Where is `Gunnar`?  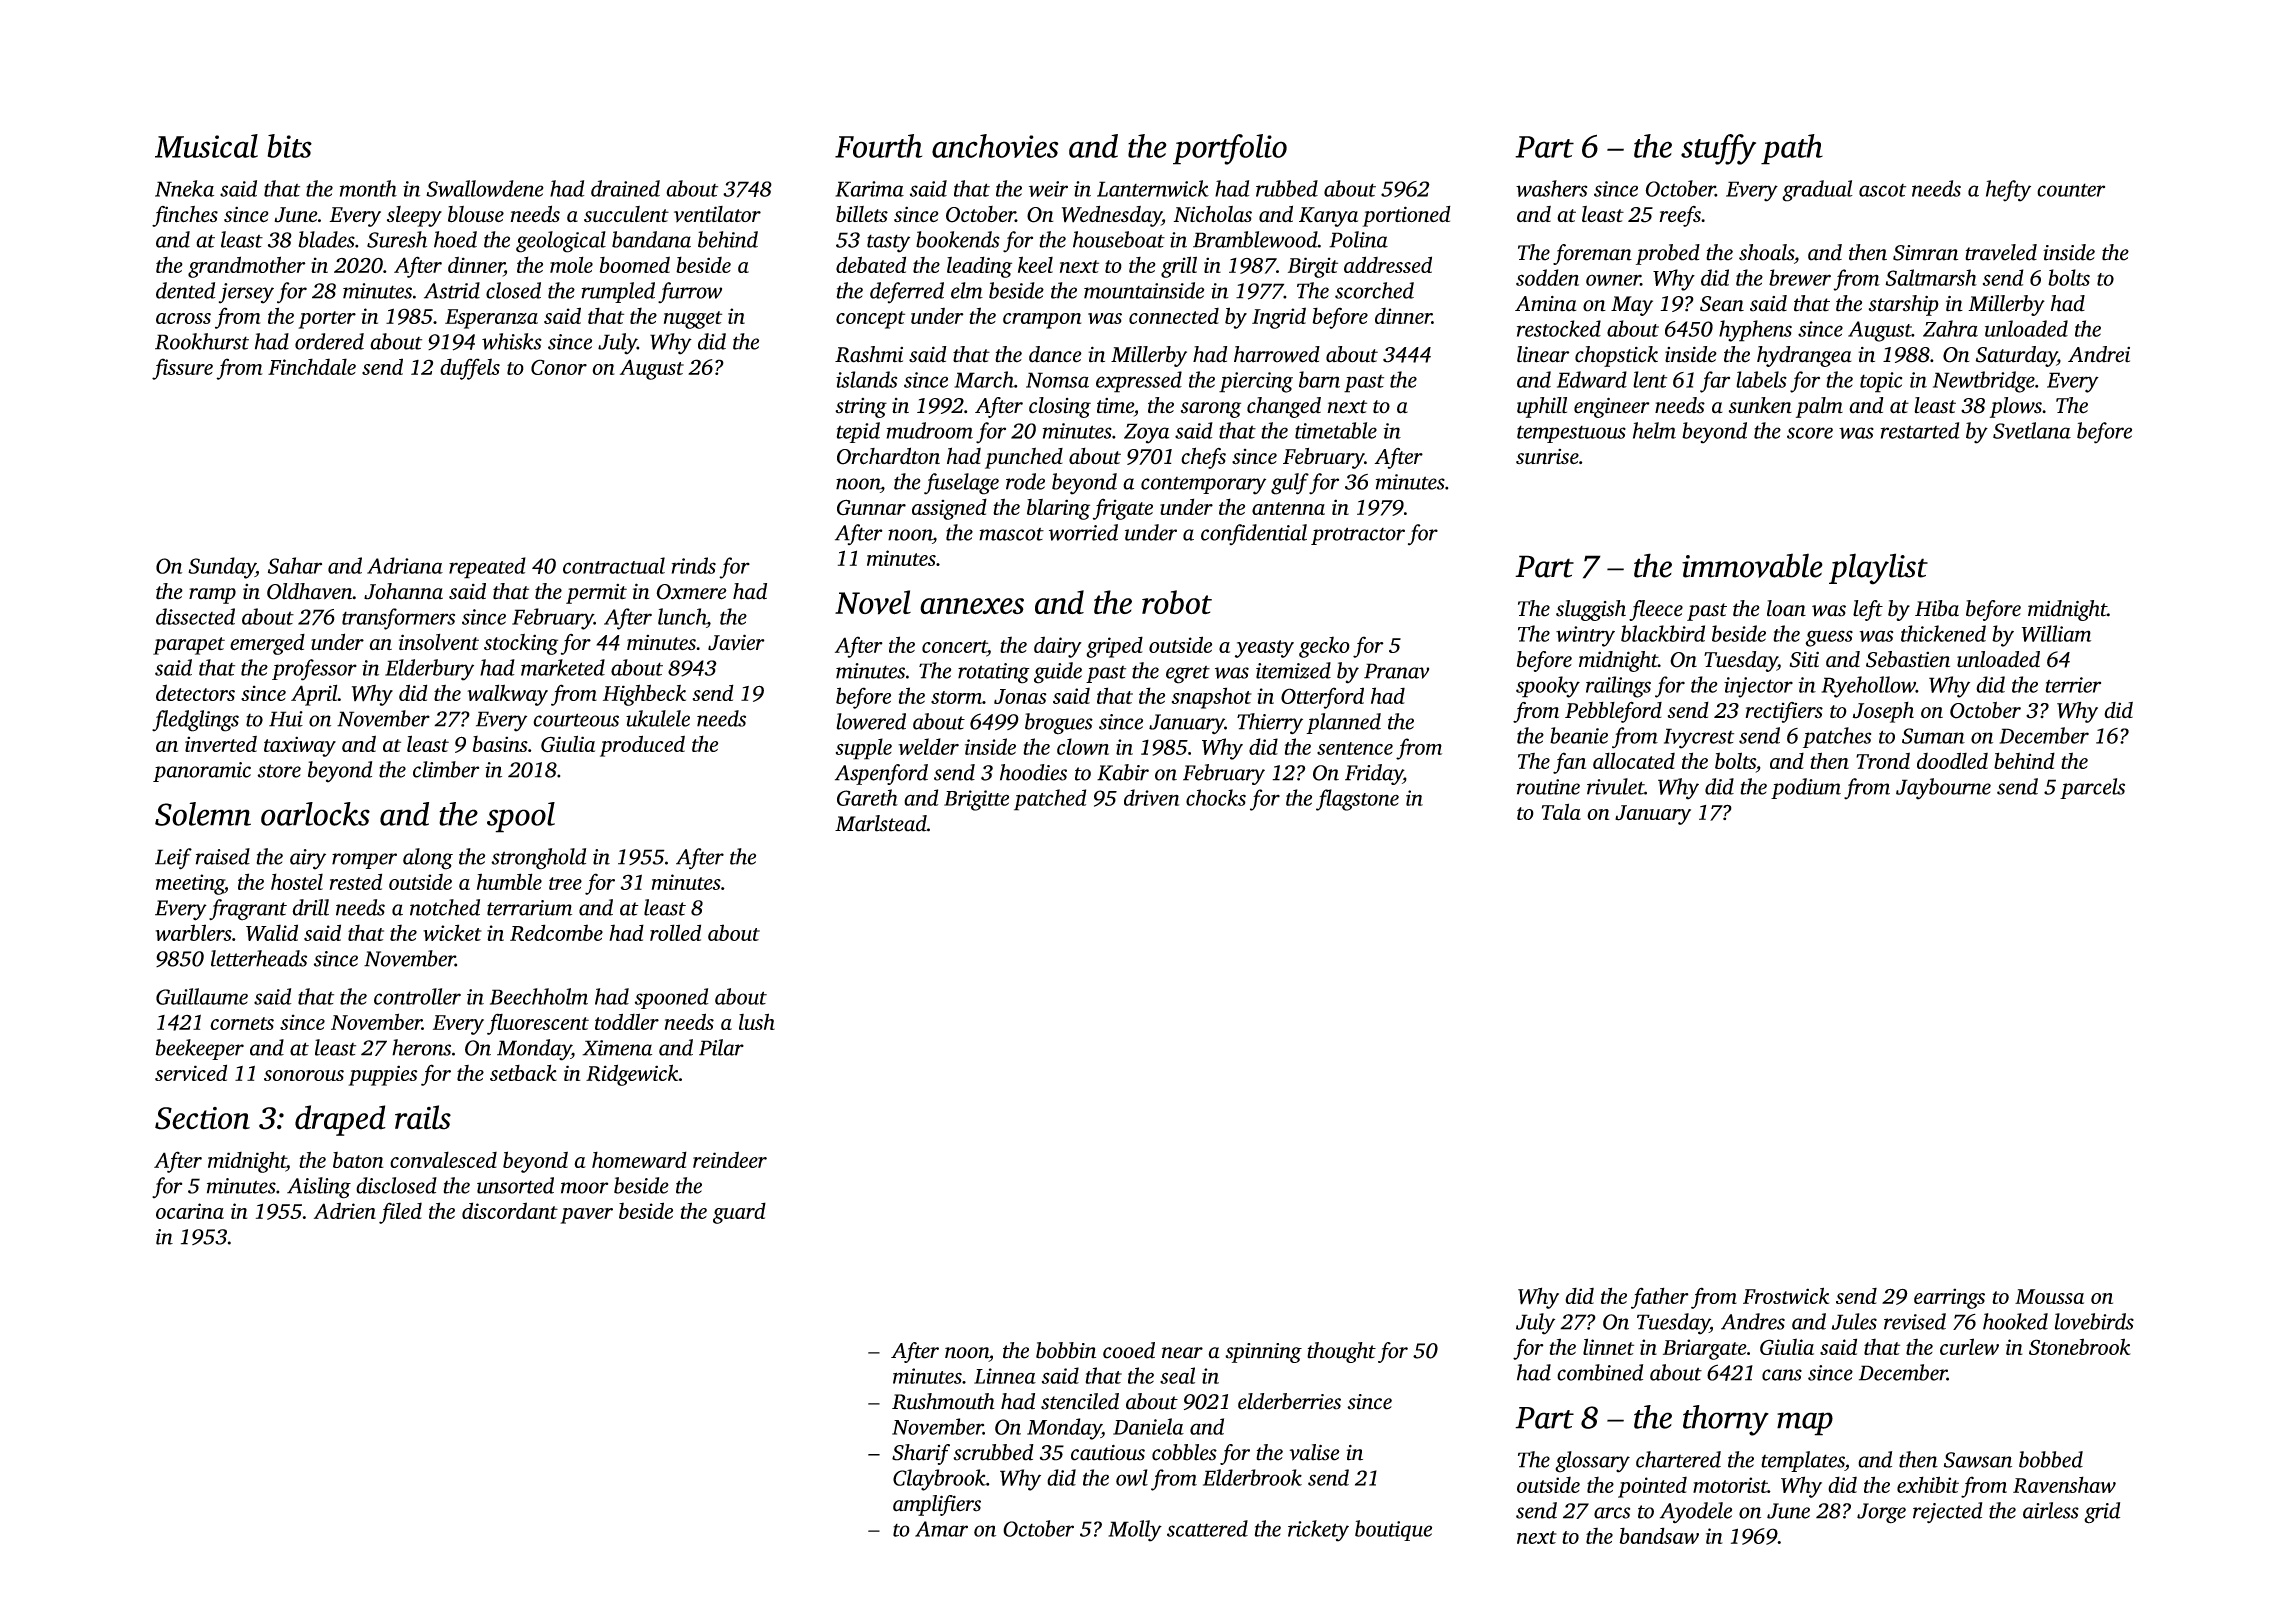
Gunnar is located at coordinates (871, 507).
